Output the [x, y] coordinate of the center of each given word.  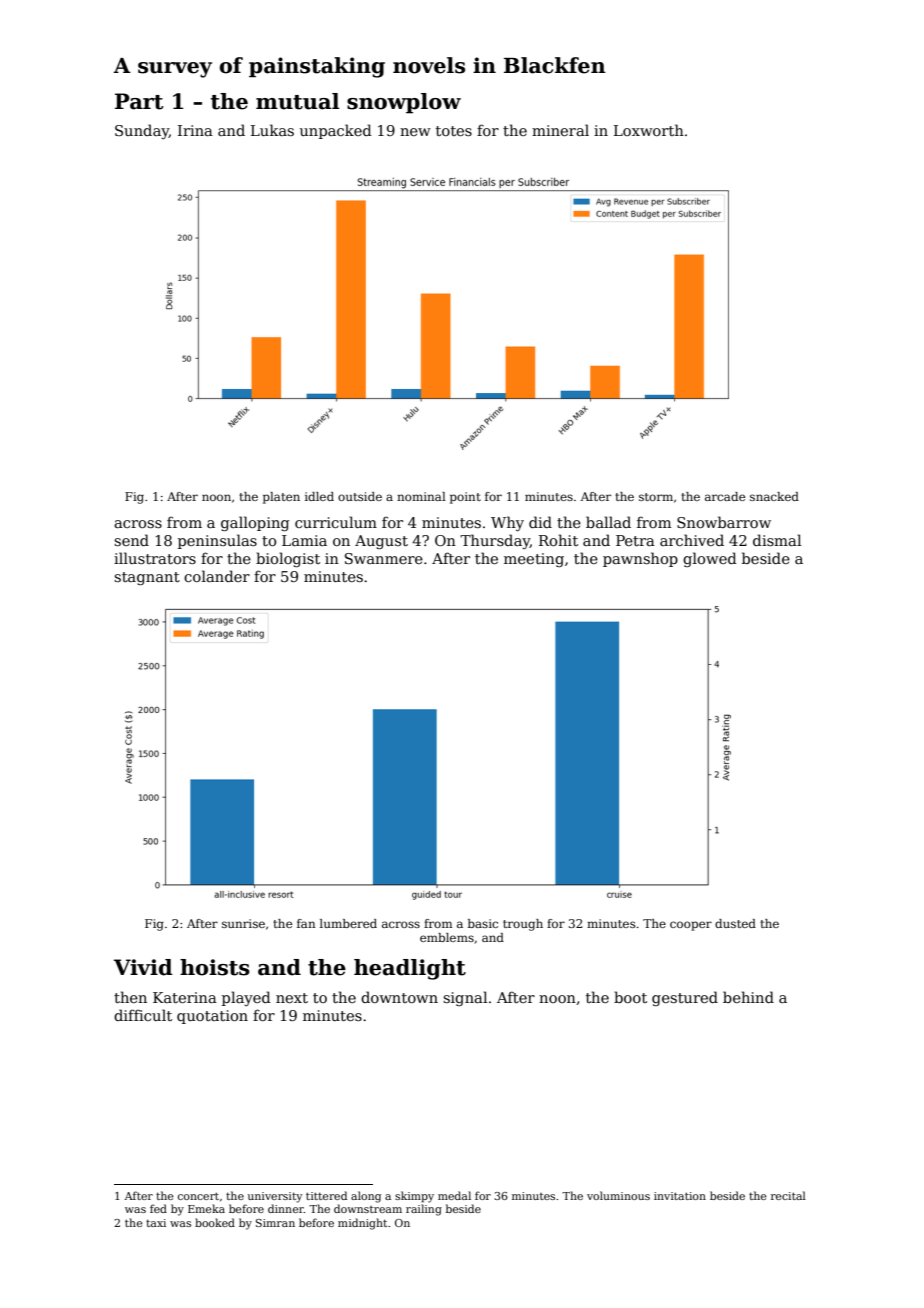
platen [281, 498]
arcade [725, 496]
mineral [560, 130]
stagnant [147, 578]
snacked [774, 496]
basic [483, 923]
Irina [195, 130]
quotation [212, 1017]
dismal [777, 540]
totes [454, 131]
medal [454, 1195]
